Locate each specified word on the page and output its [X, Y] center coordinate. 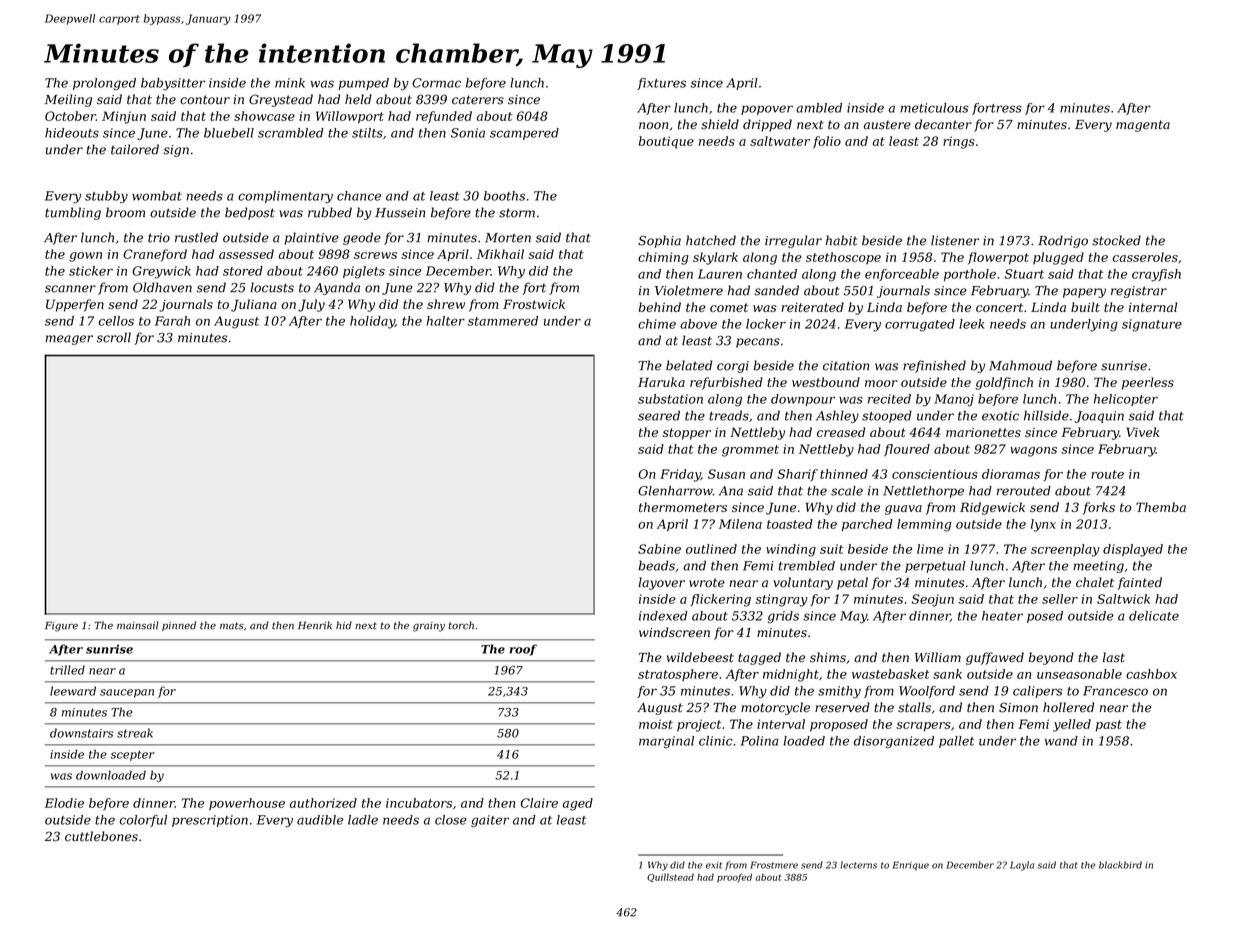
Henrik [315, 625]
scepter [133, 755]
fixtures [661, 84]
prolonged [104, 84]
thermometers [683, 507]
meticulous [934, 108]
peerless [1148, 383]
